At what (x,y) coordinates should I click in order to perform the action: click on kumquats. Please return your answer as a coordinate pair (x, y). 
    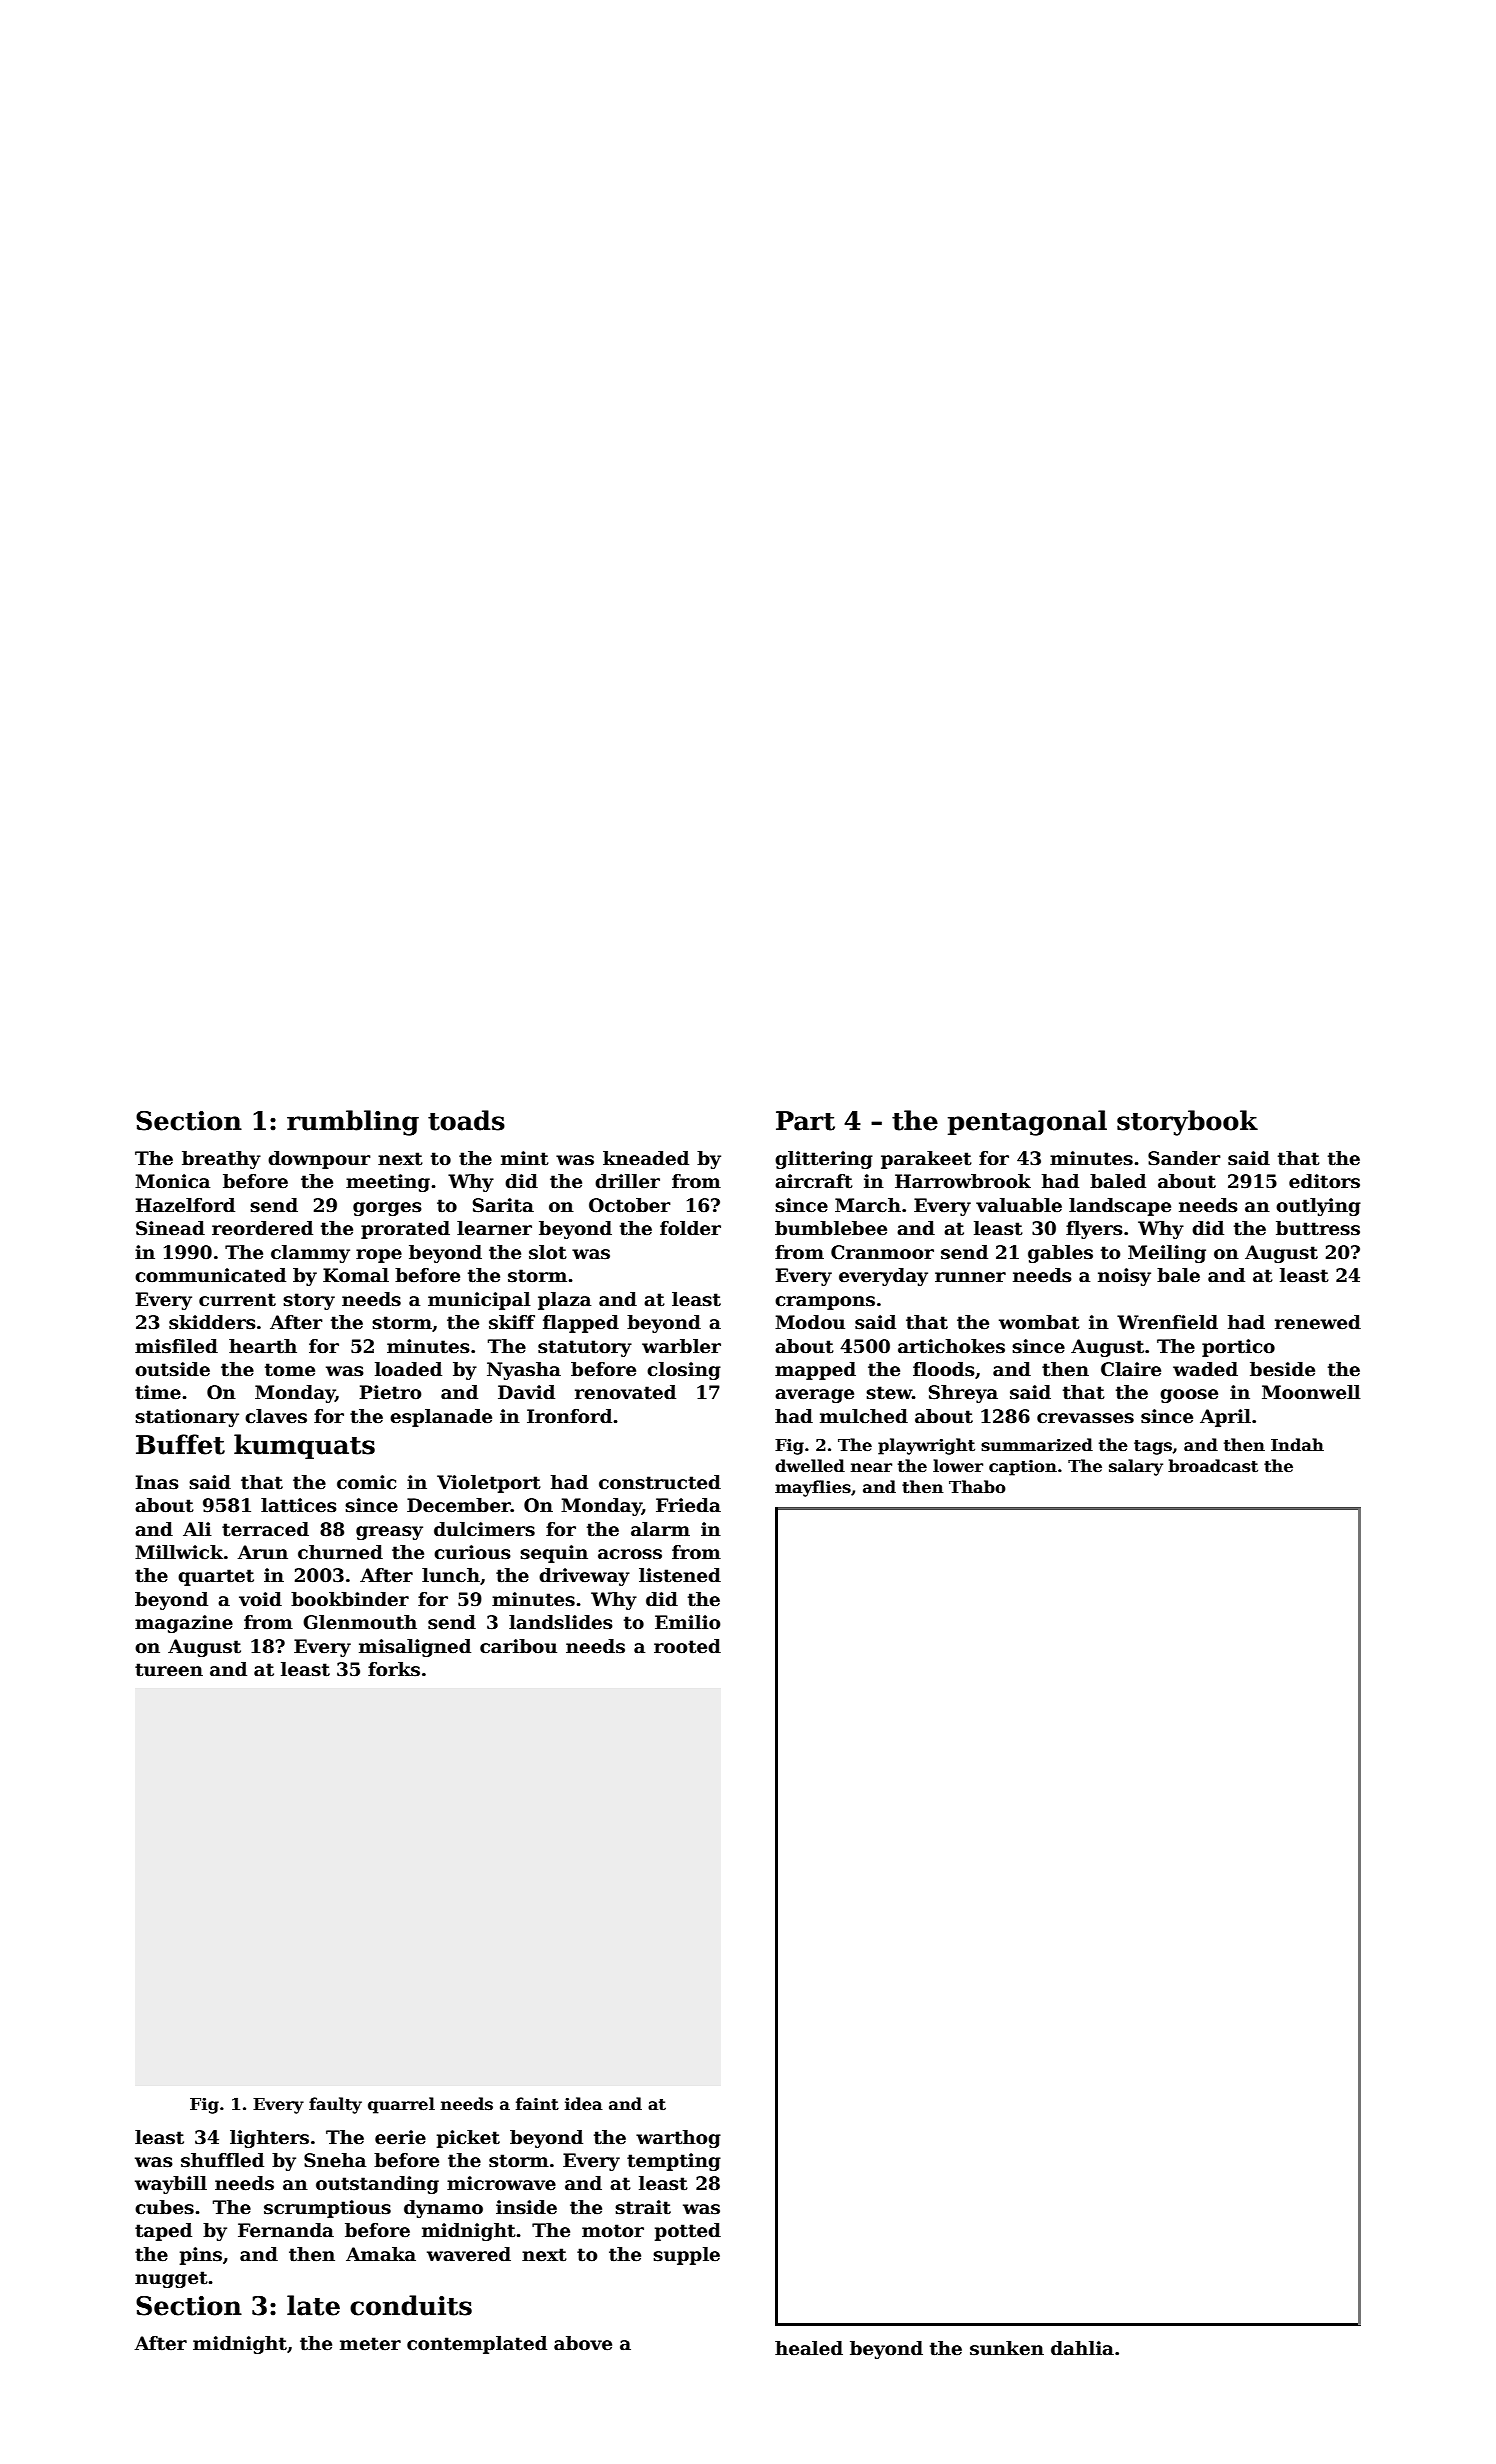
    Looking at the image, I should click on (304, 1446).
